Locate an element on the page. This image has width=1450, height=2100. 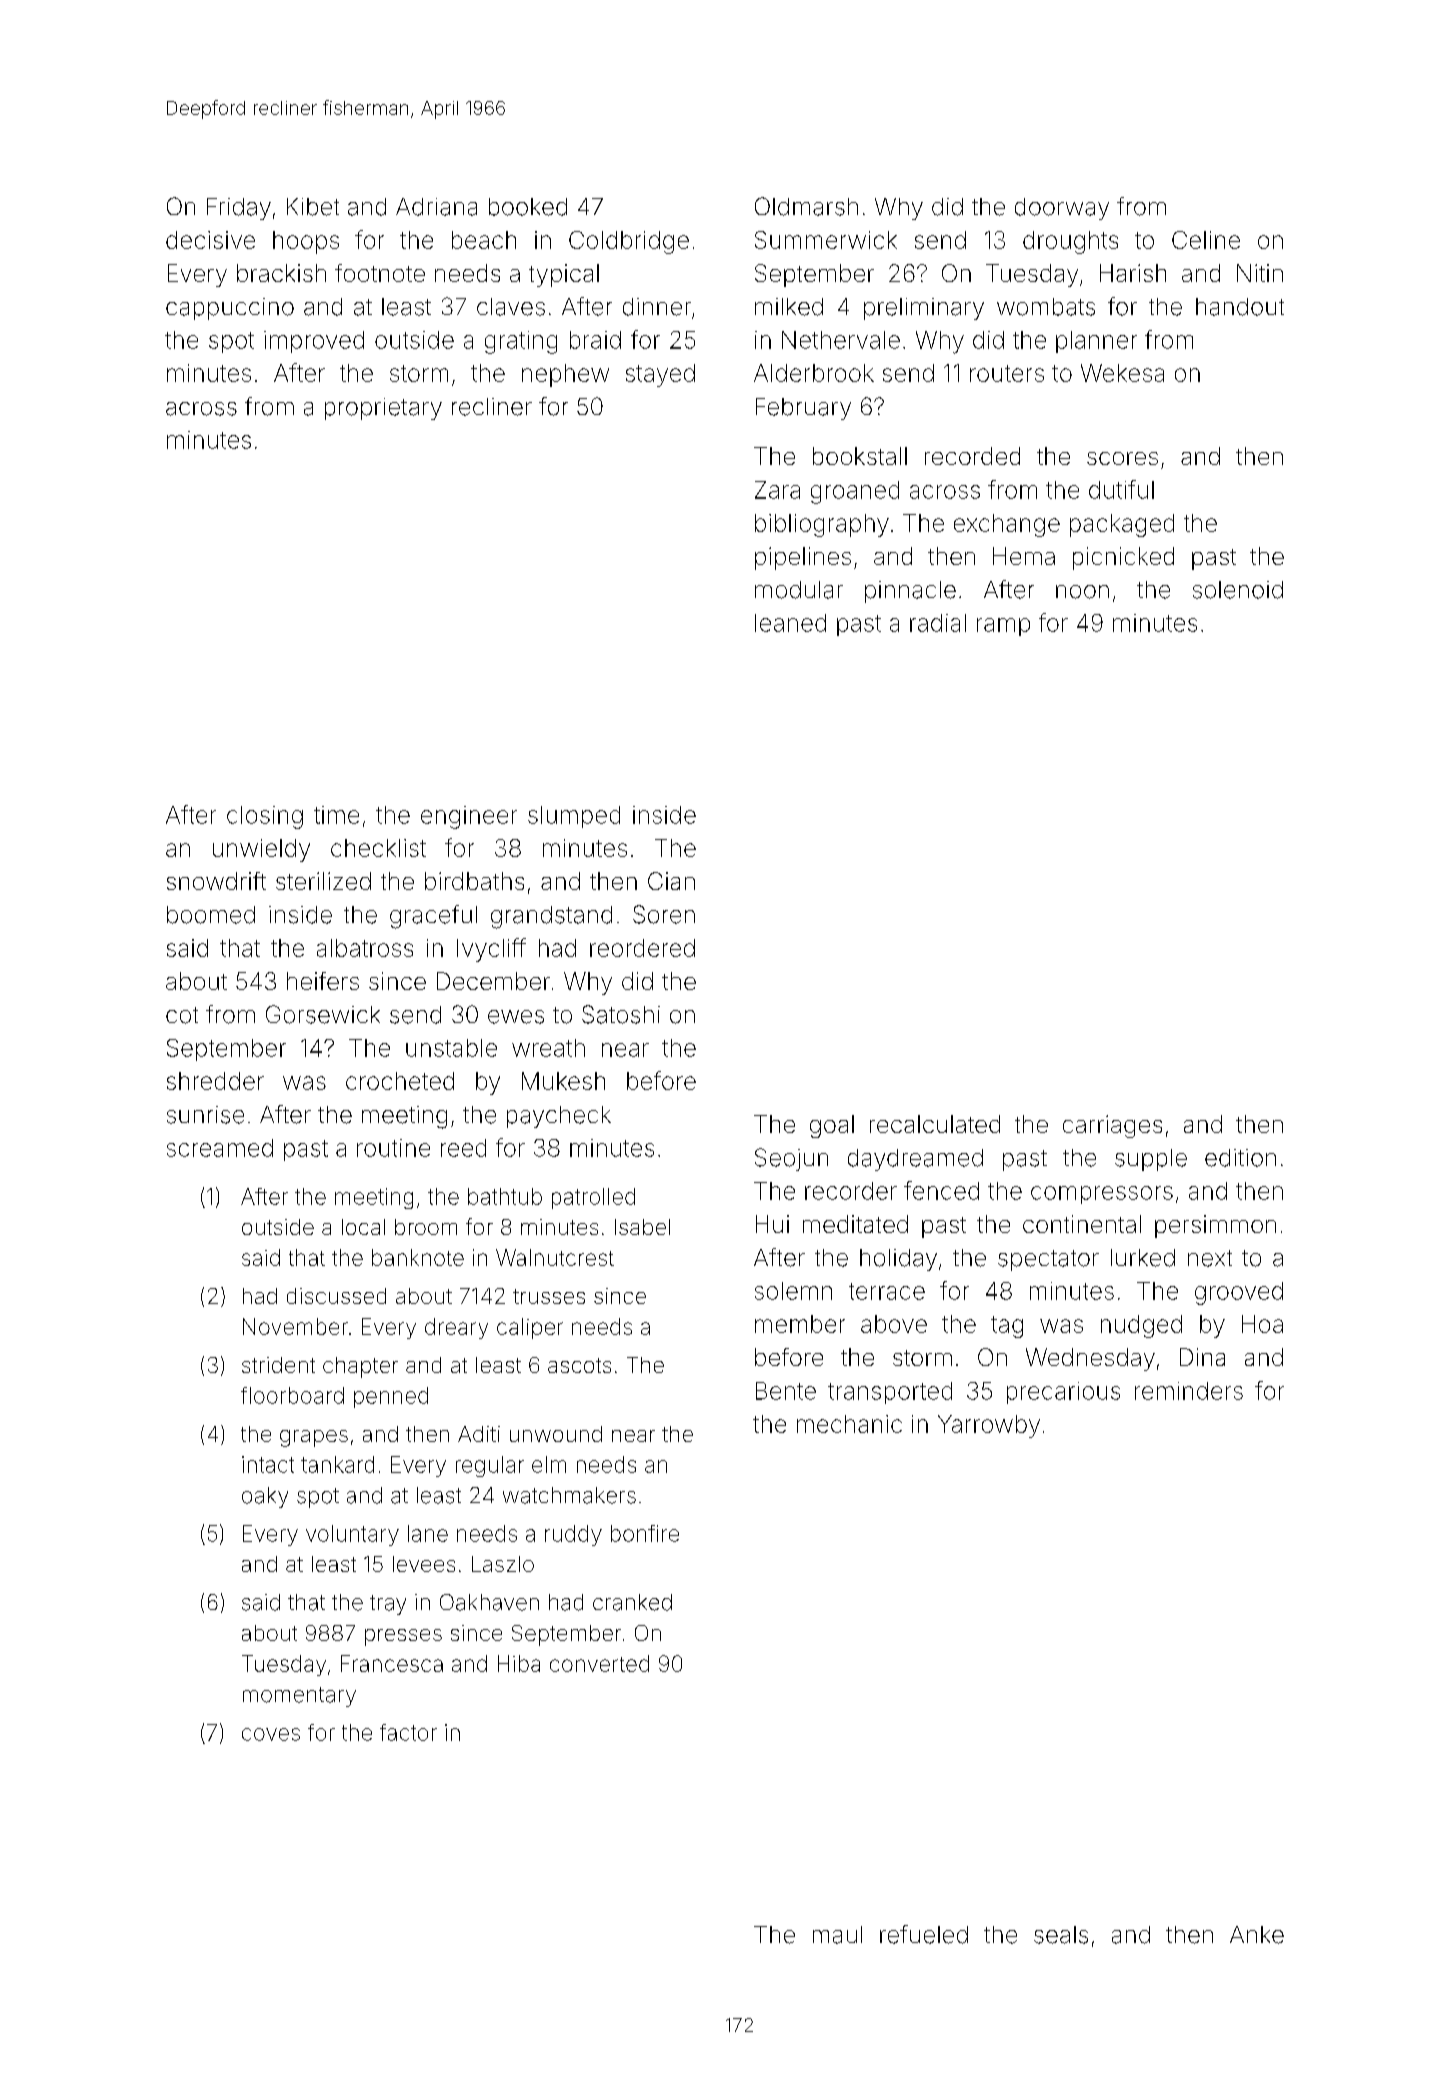
coves is located at coordinates (271, 1734).
